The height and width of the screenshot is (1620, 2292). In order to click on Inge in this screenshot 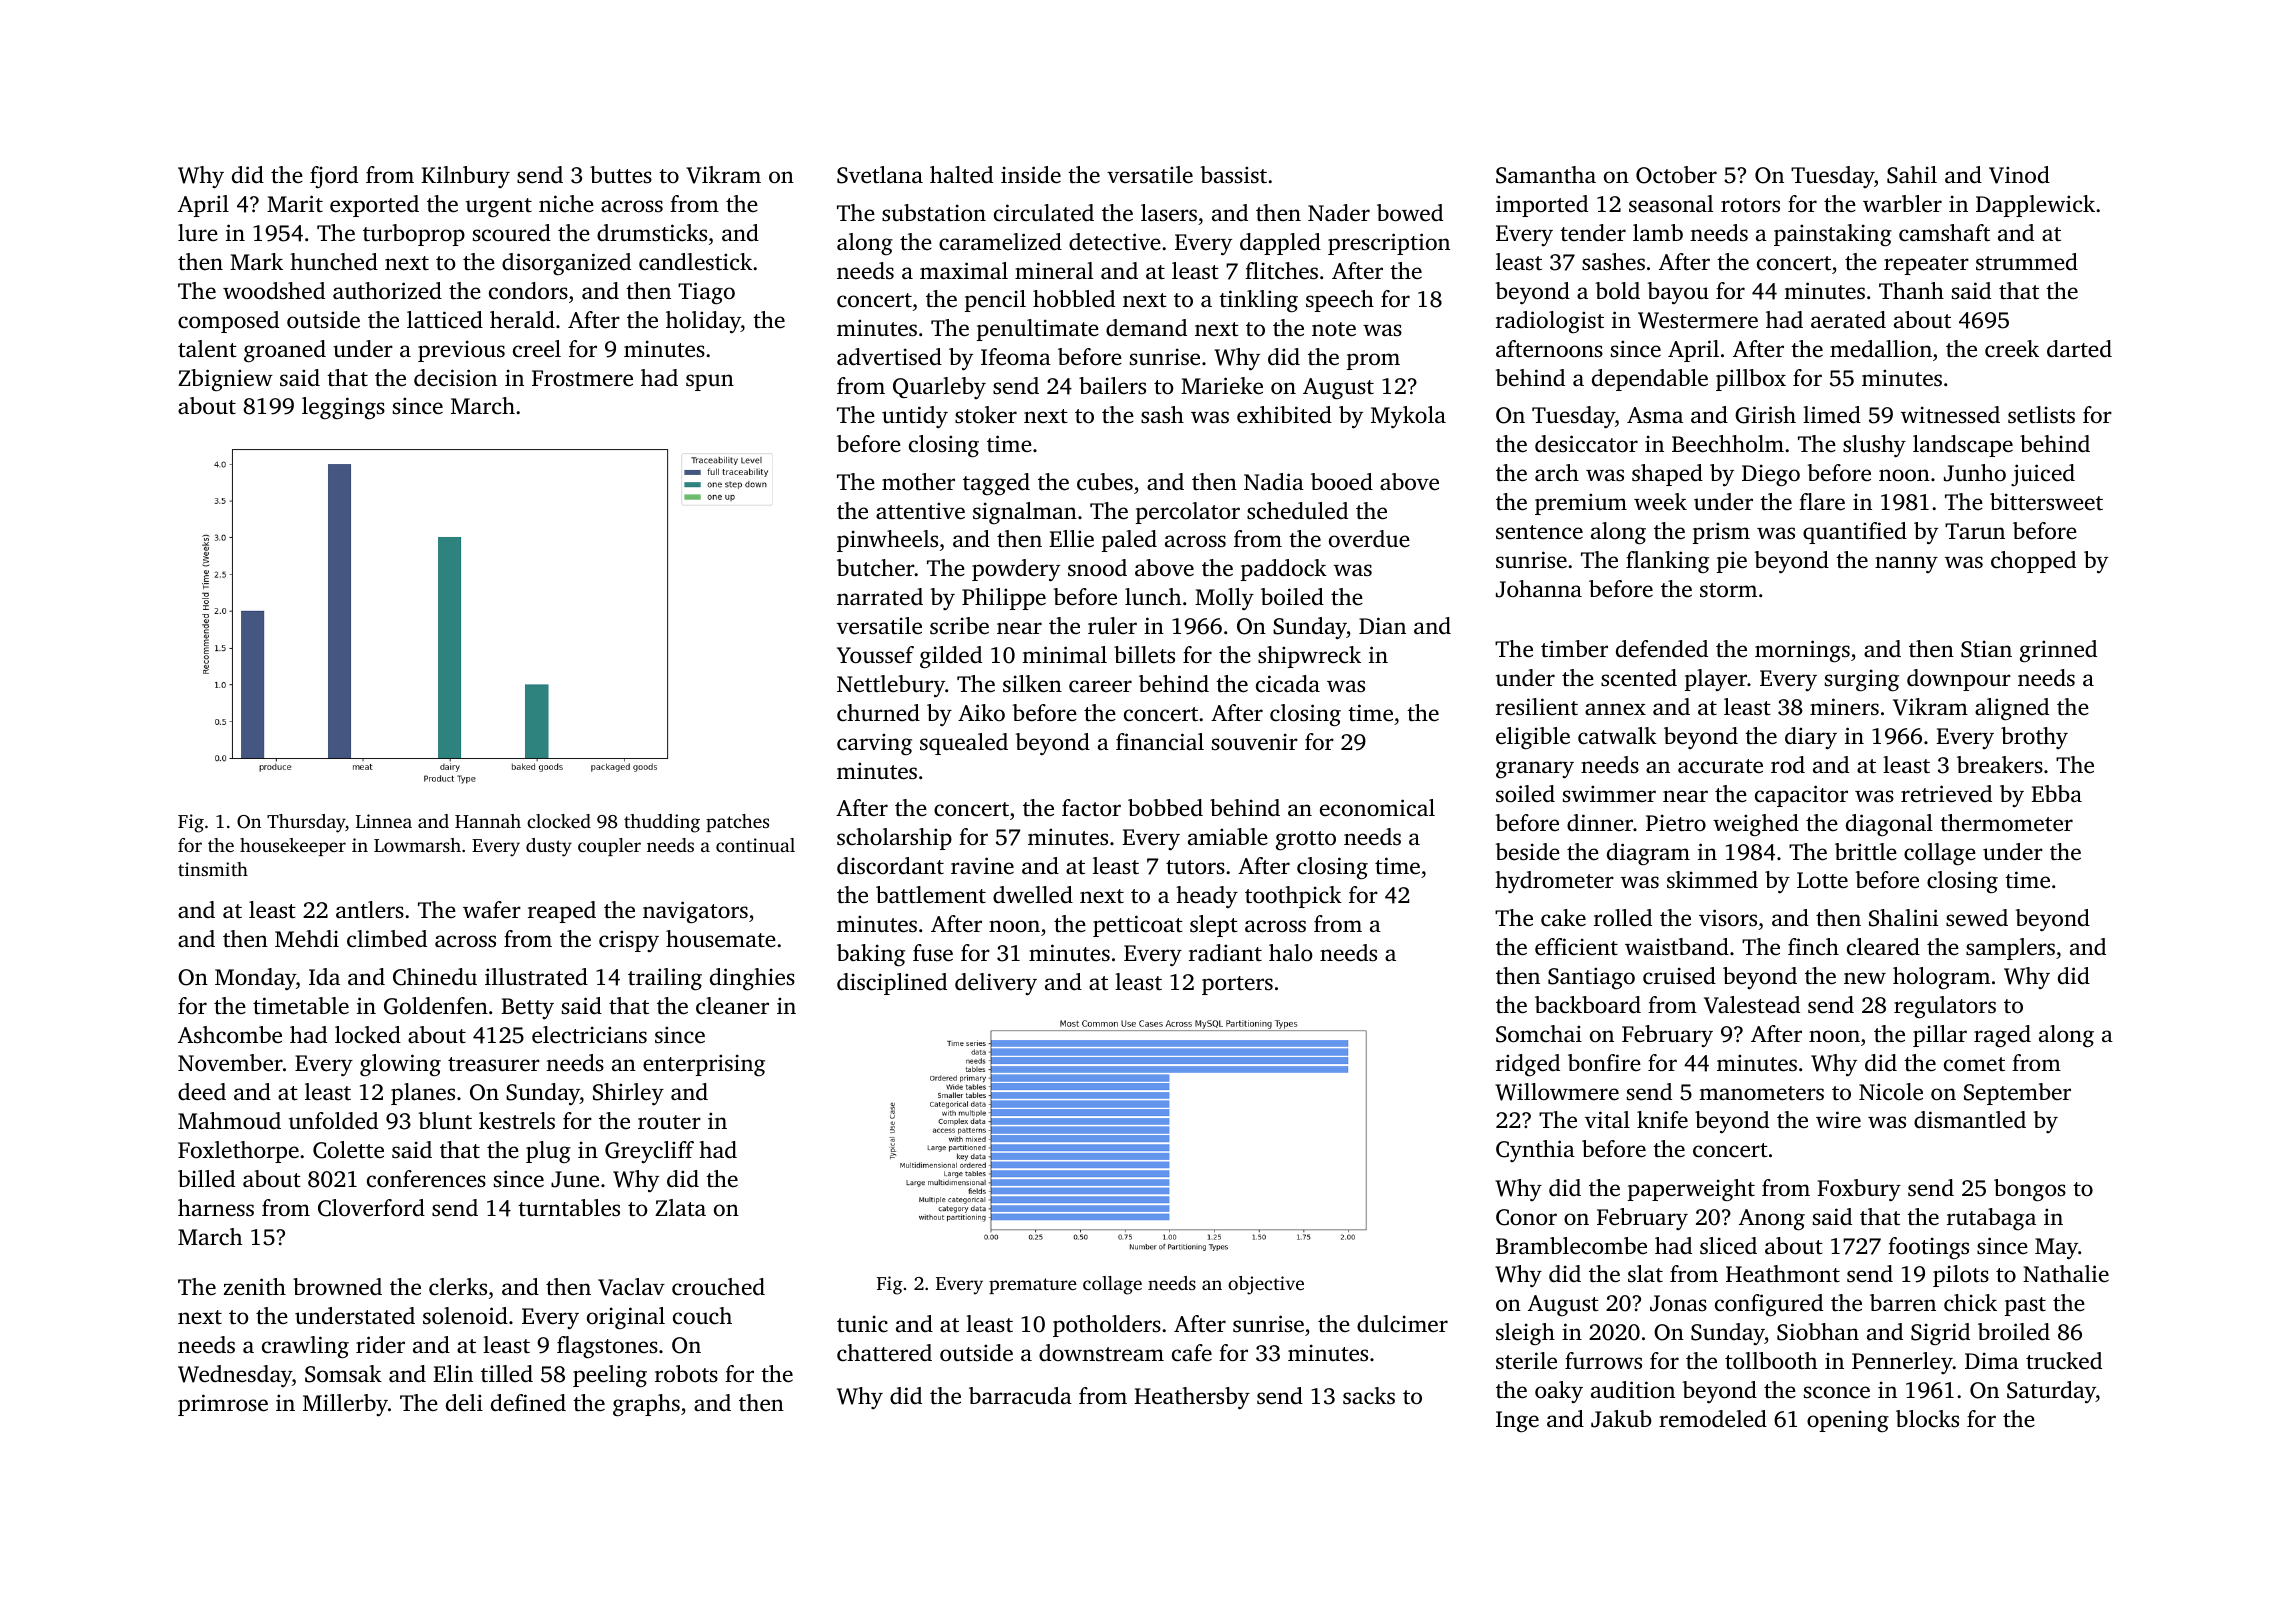, I will do `click(1517, 1422)`.
